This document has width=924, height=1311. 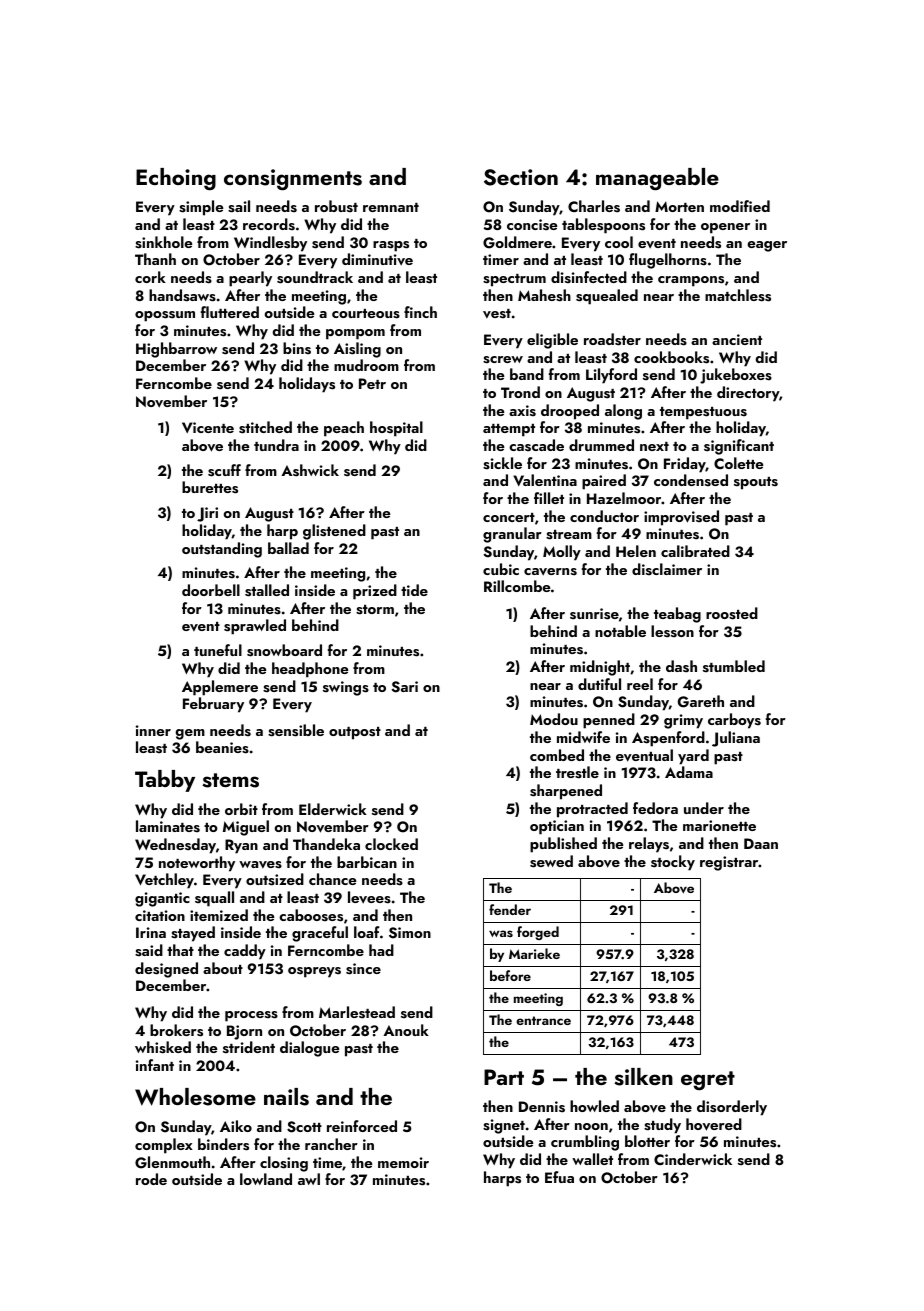 I want to click on optician, so click(x=557, y=827).
